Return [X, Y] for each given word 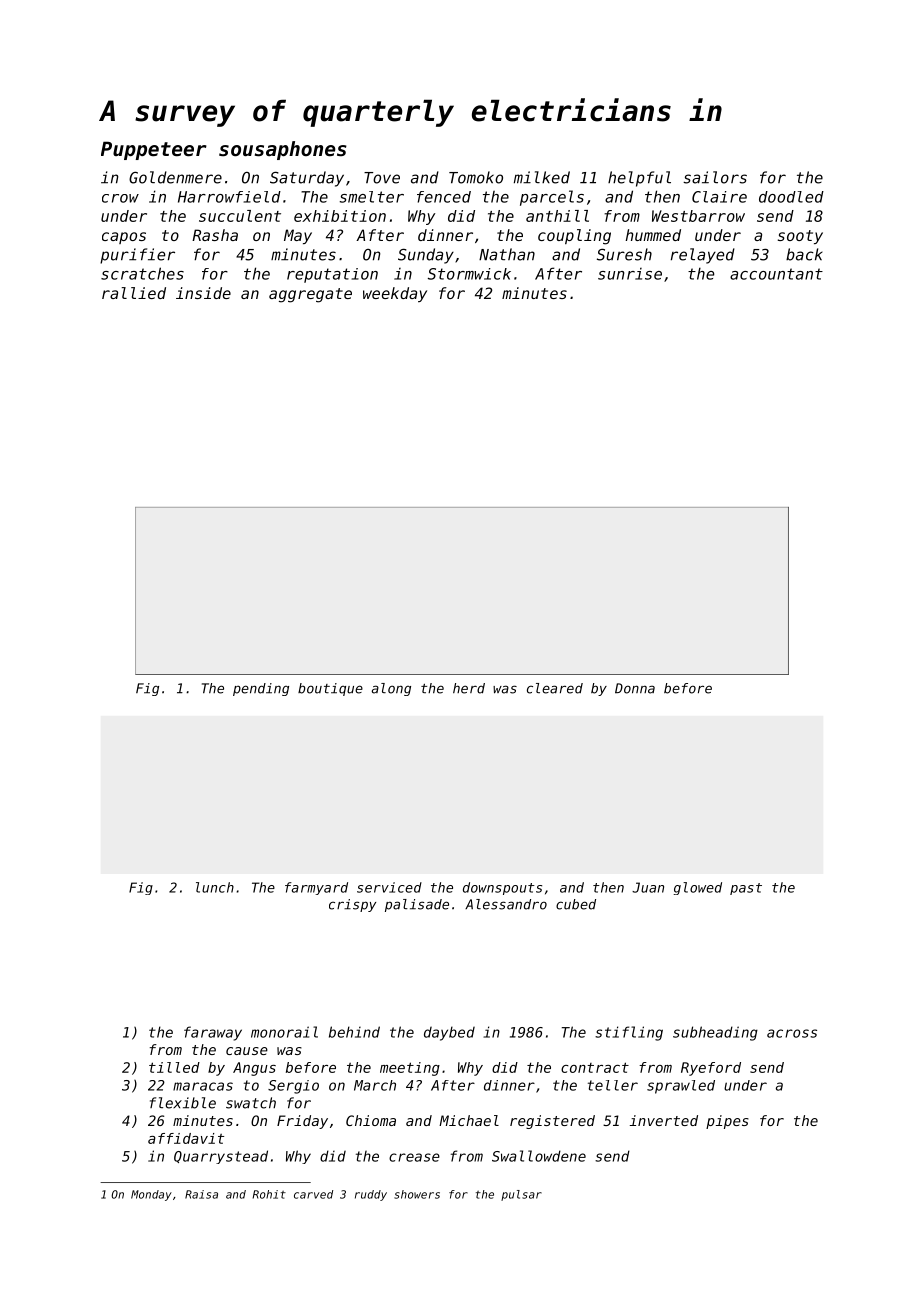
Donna [635, 688]
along [391, 689]
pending [261, 689]
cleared [555, 688]
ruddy [371, 1195]
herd [469, 688]
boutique [330, 689]
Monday [151, 1195]
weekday [395, 294]
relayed [703, 256]
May [298, 236]
